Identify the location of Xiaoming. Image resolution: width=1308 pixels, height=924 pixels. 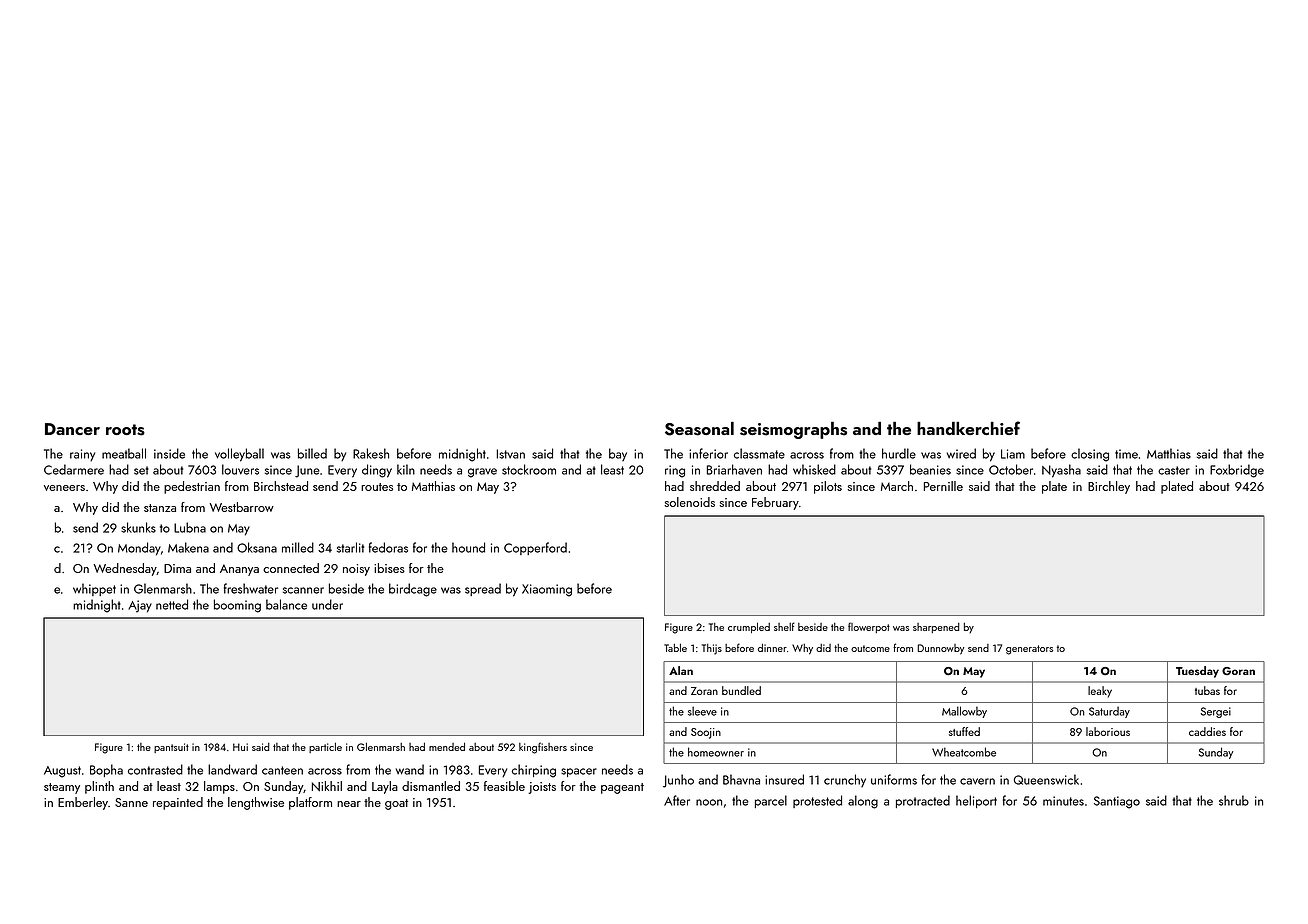
(547, 590).
